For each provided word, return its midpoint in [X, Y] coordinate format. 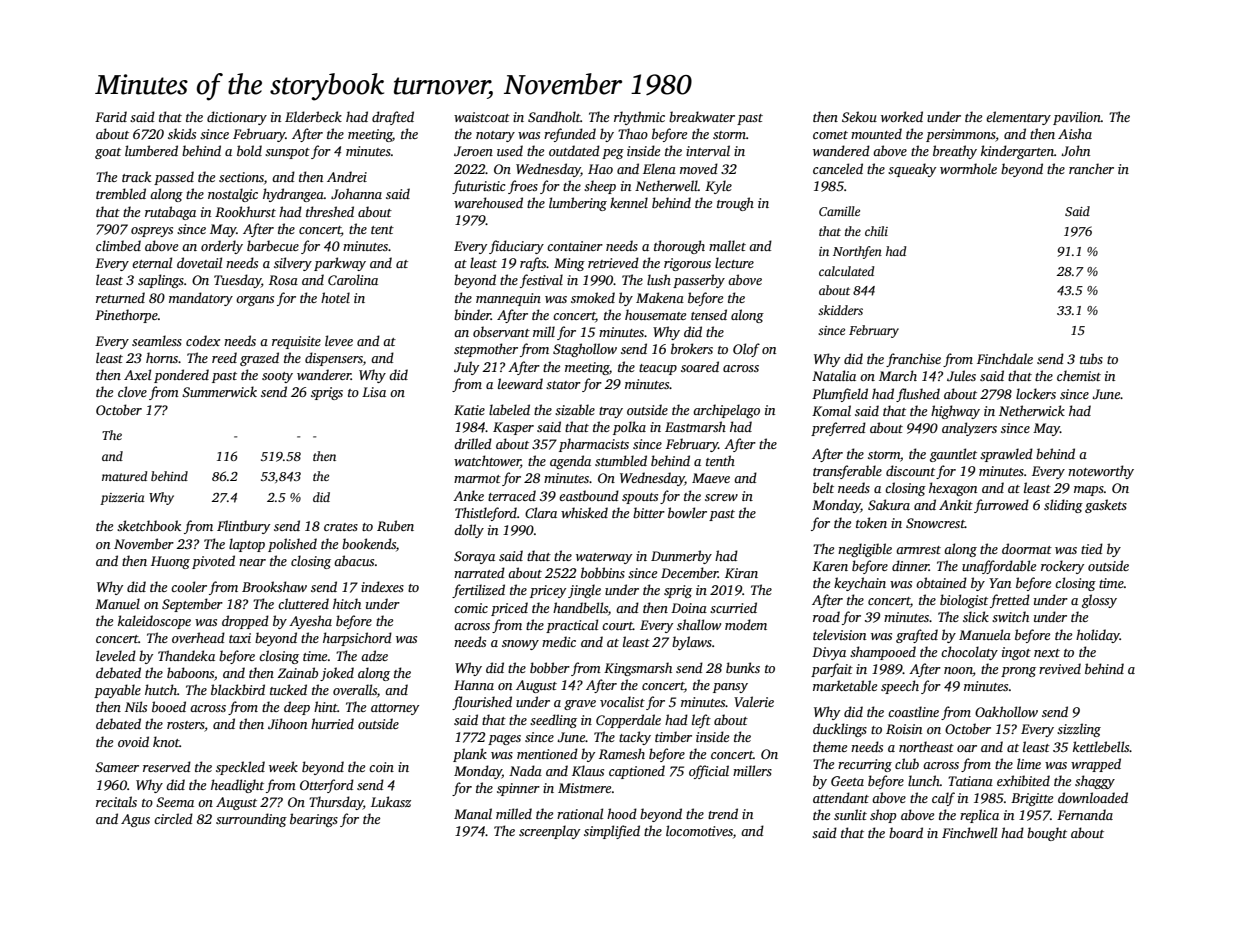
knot [166, 741]
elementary [1018, 118]
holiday [1098, 636]
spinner [518, 789]
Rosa [283, 280]
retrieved [613, 262]
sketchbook [149, 525]
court [617, 626]
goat [108, 153]
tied [1092, 548]
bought [1047, 834]
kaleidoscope [154, 622]
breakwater [702, 116]
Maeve [711, 478]
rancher [1091, 168]
